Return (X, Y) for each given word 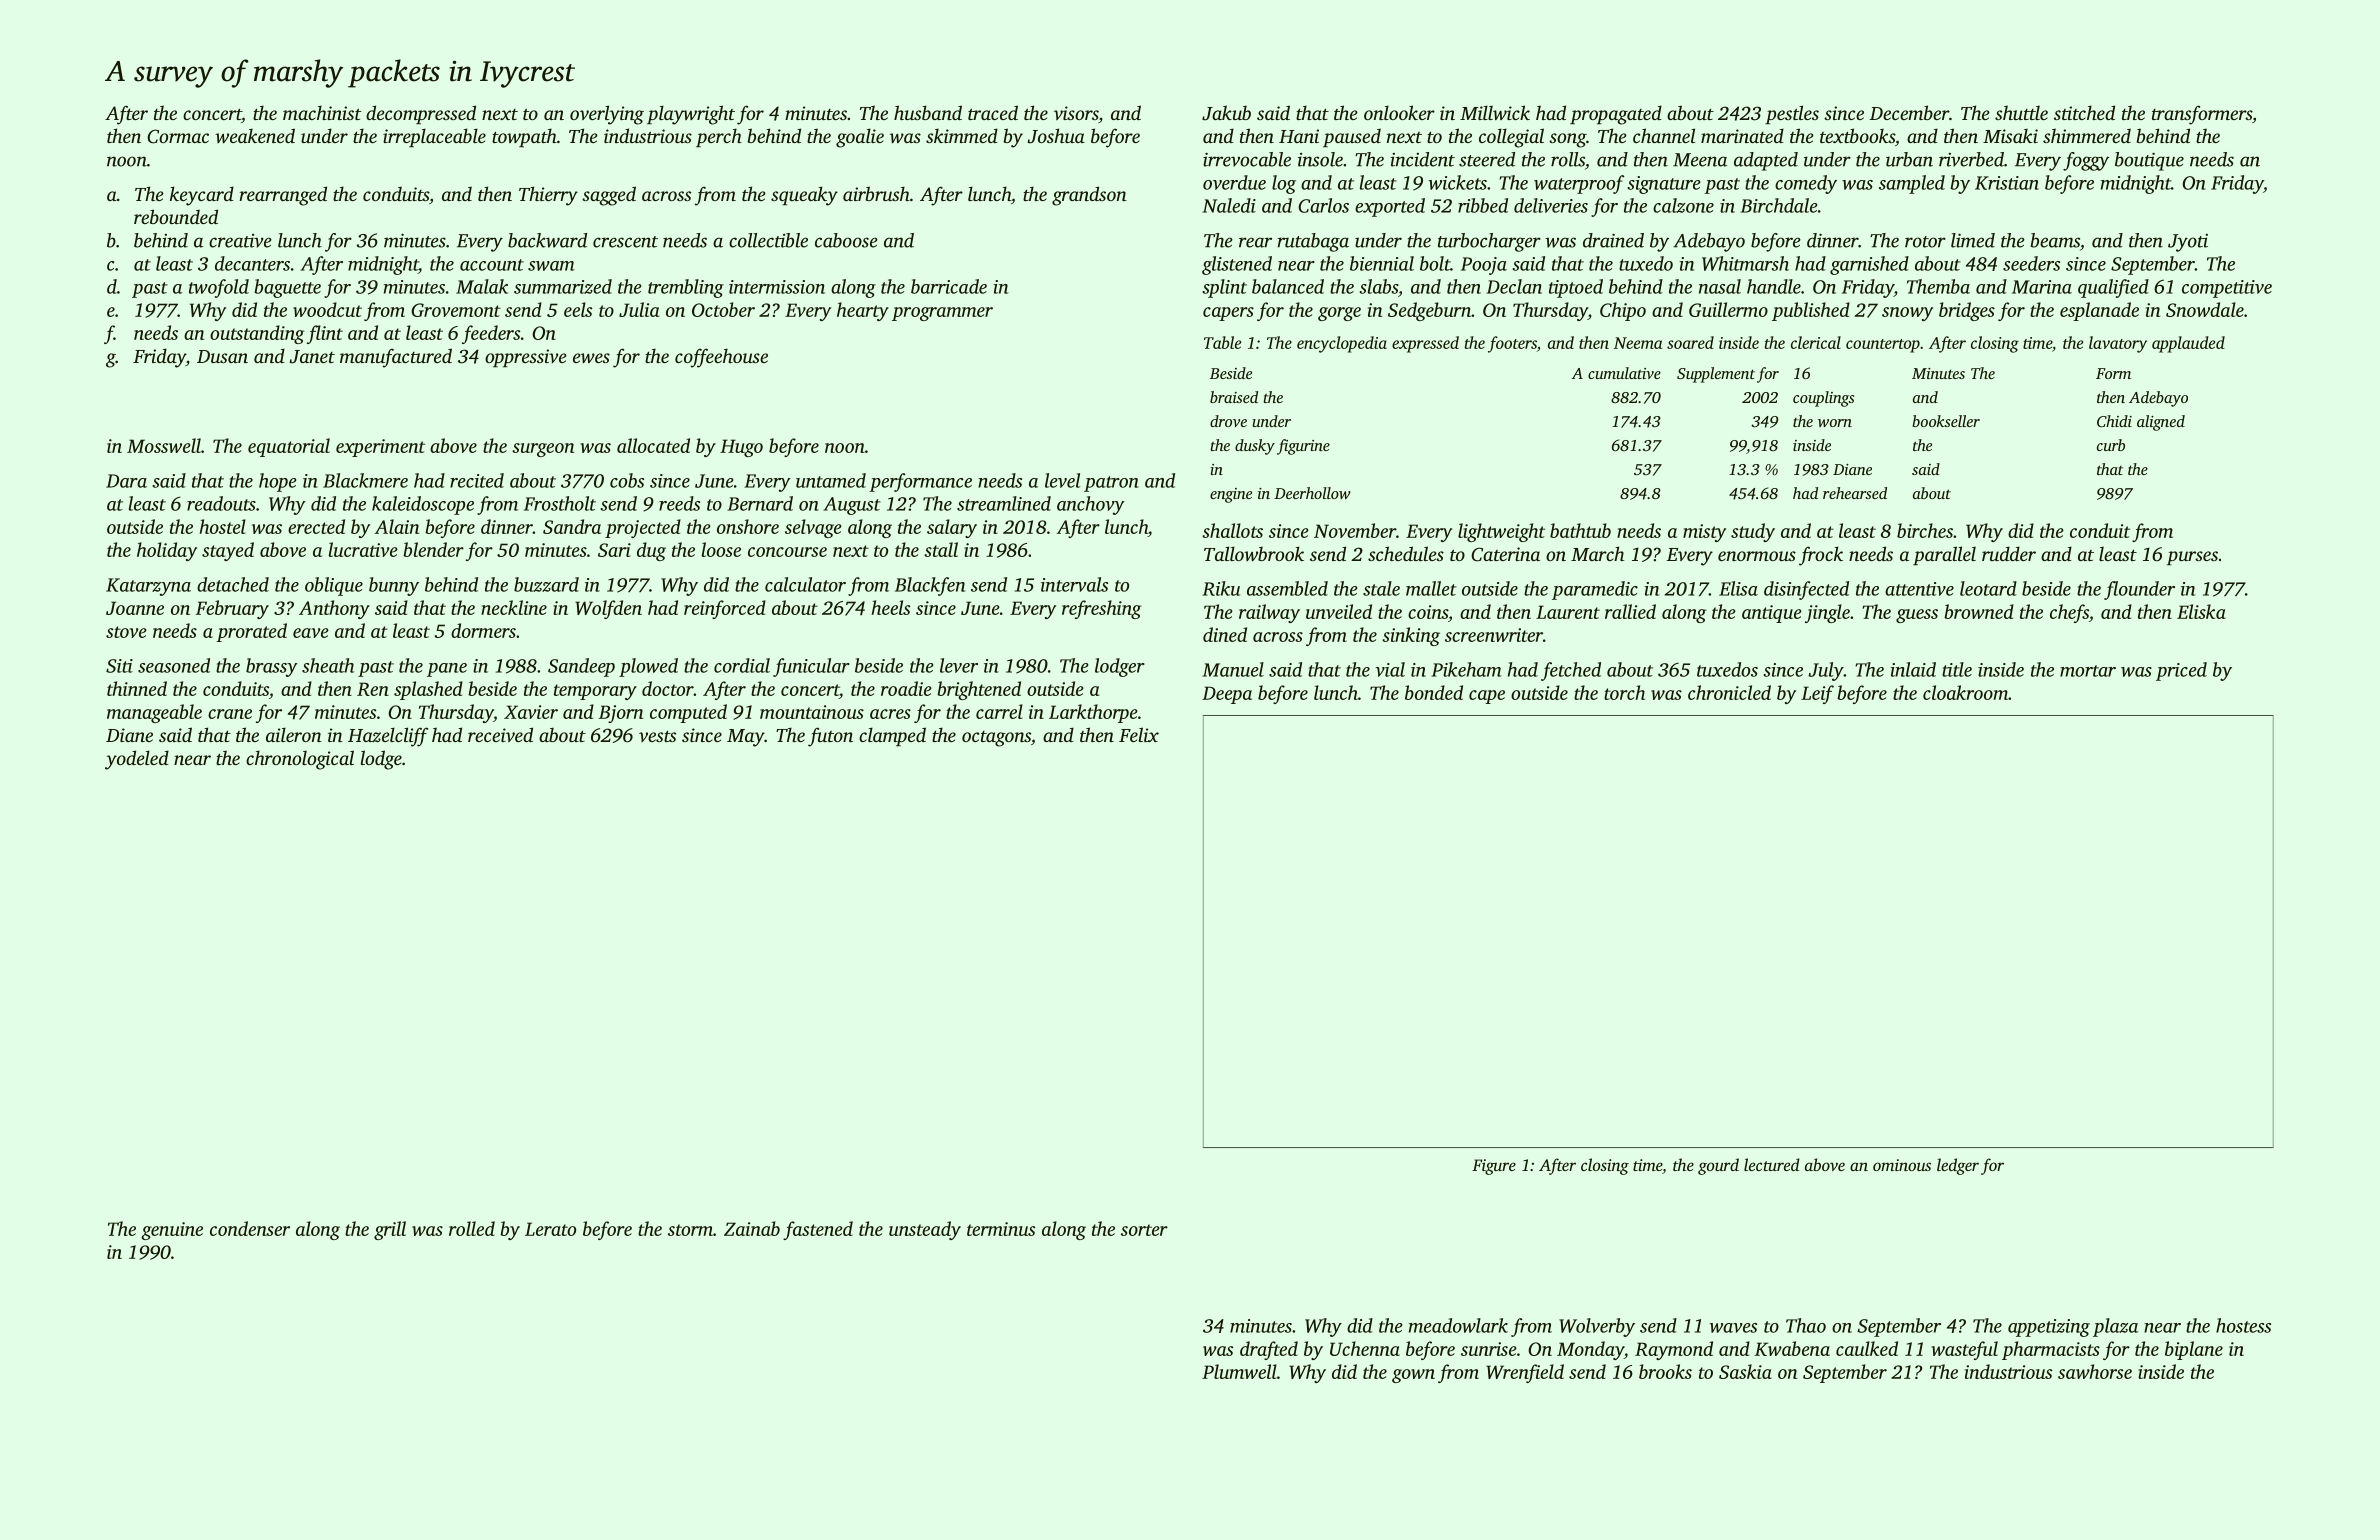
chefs (2069, 613)
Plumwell (1239, 1371)
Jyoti (2188, 243)
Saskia (1745, 1371)
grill (390, 1230)
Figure (1494, 1167)
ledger (1958, 1166)
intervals (1074, 584)
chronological (300, 760)
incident (1422, 159)
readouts (221, 503)
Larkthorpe (1093, 713)
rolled (472, 1228)
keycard (202, 196)
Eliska (2201, 611)
